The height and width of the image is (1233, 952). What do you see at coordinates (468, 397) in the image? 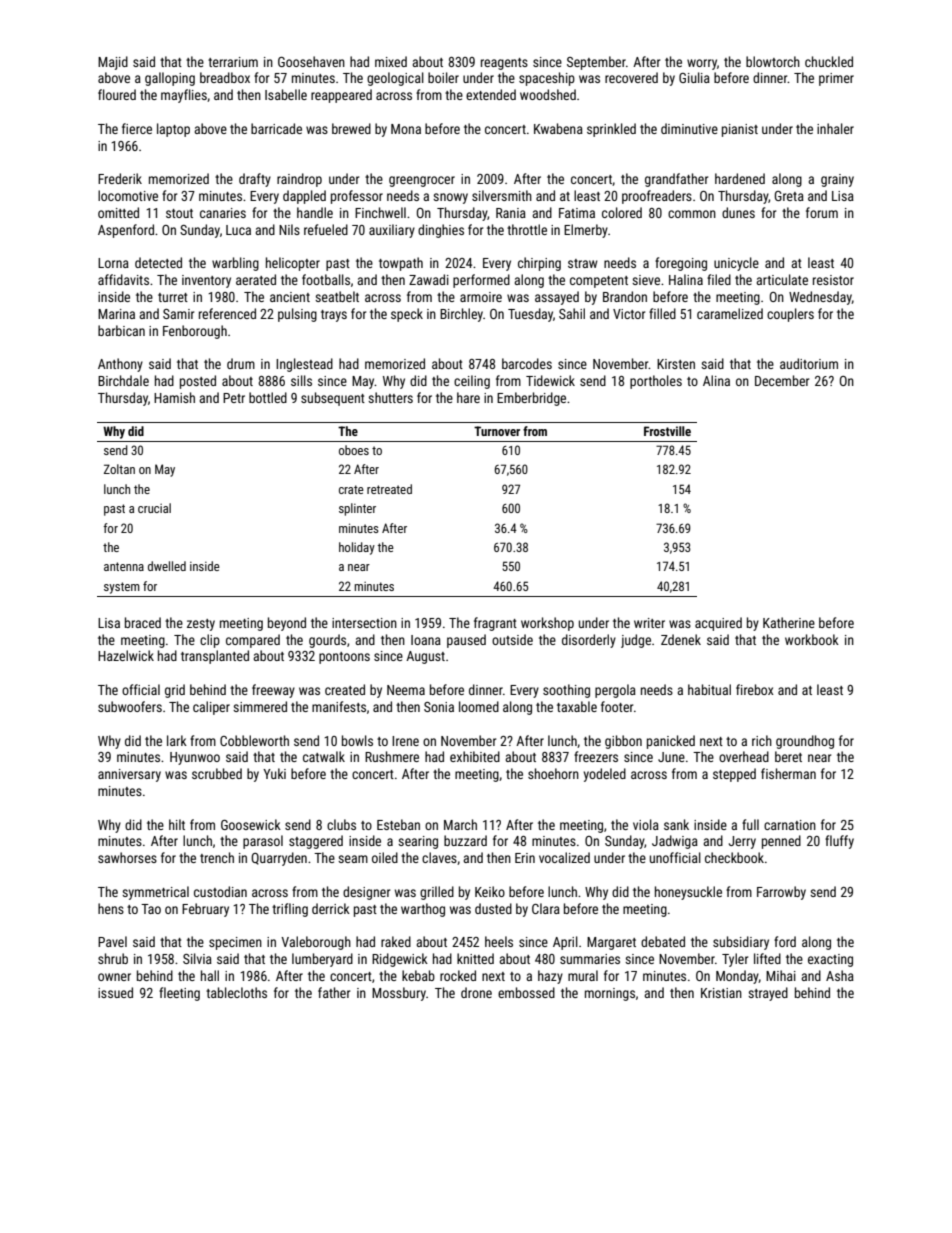
I see `hare` at bounding box center [468, 397].
